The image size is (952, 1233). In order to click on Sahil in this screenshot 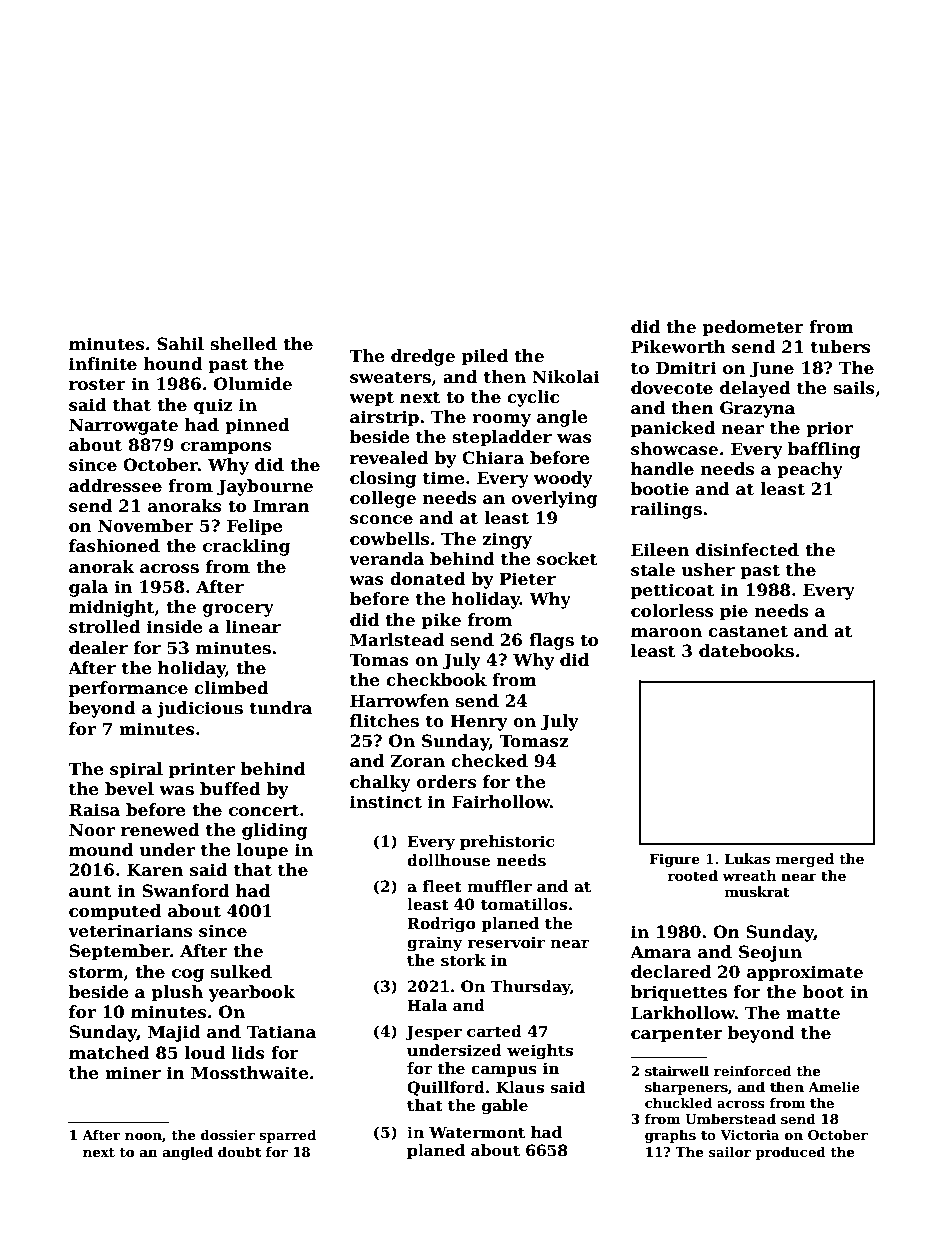, I will do `click(180, 344)`.
